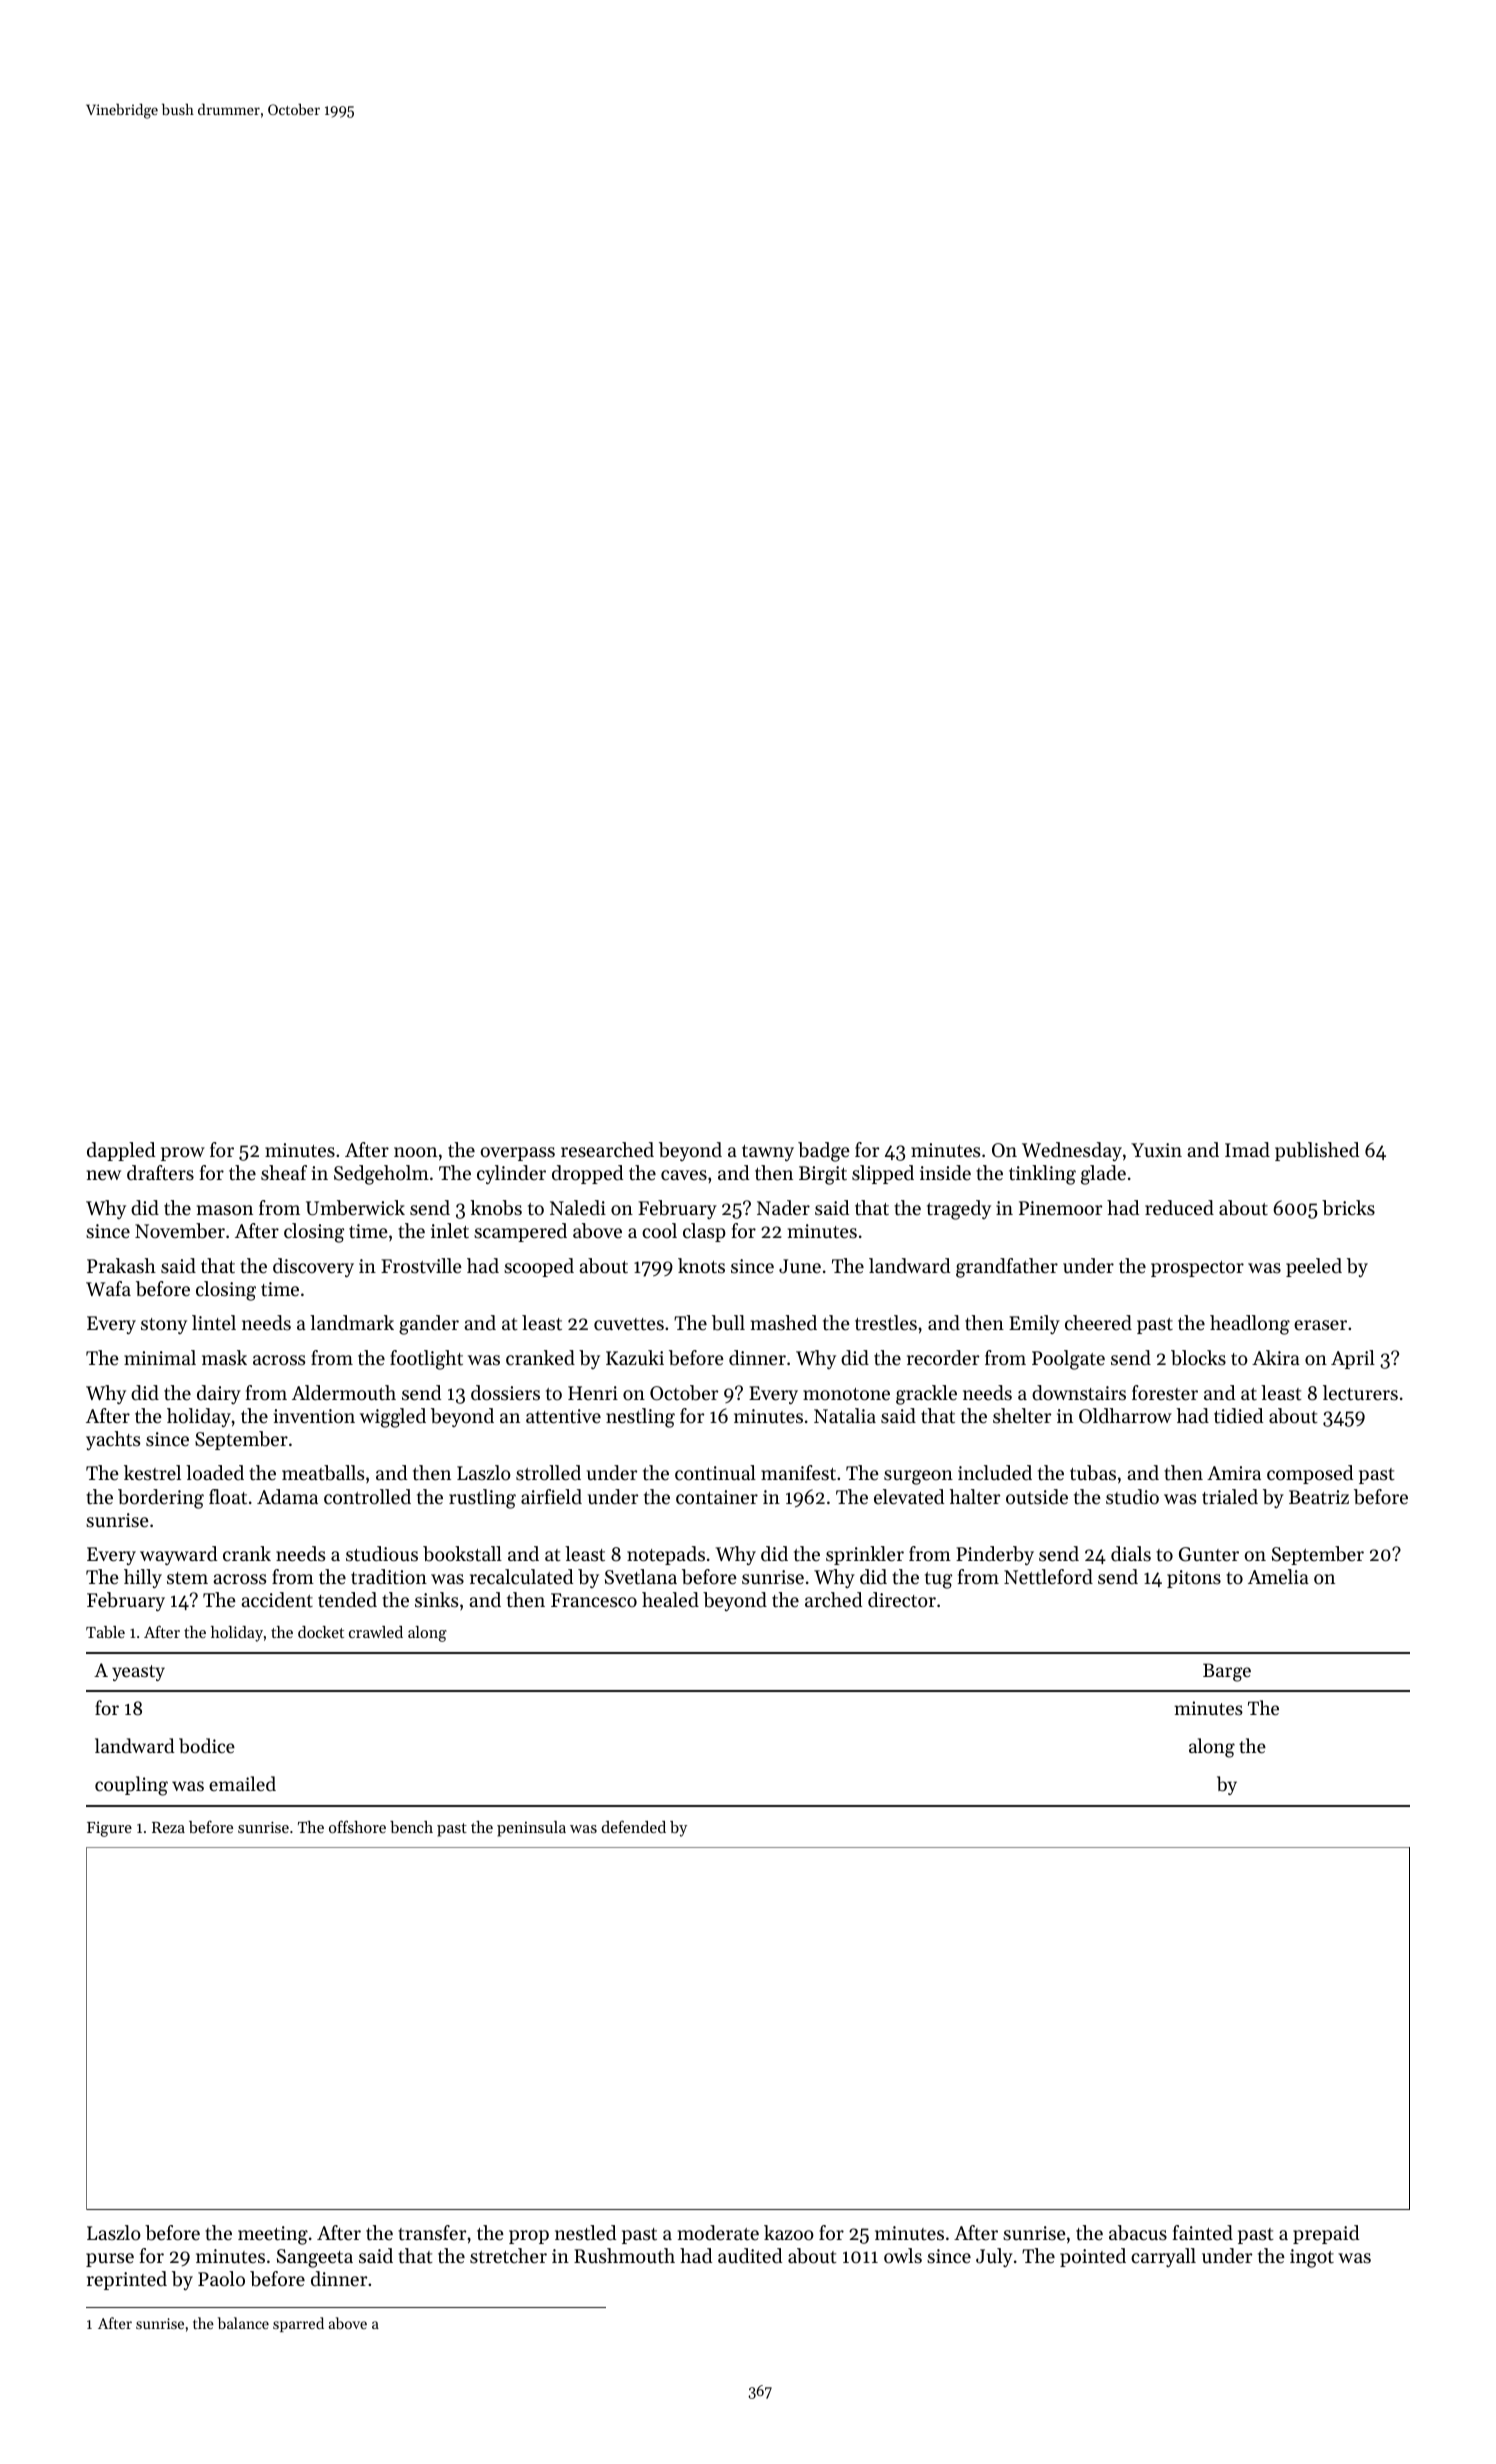 This image has width=1496, height=2464. Describe the element at coordinates (594, 1600) in the image. I see `Francesco` at that location.
